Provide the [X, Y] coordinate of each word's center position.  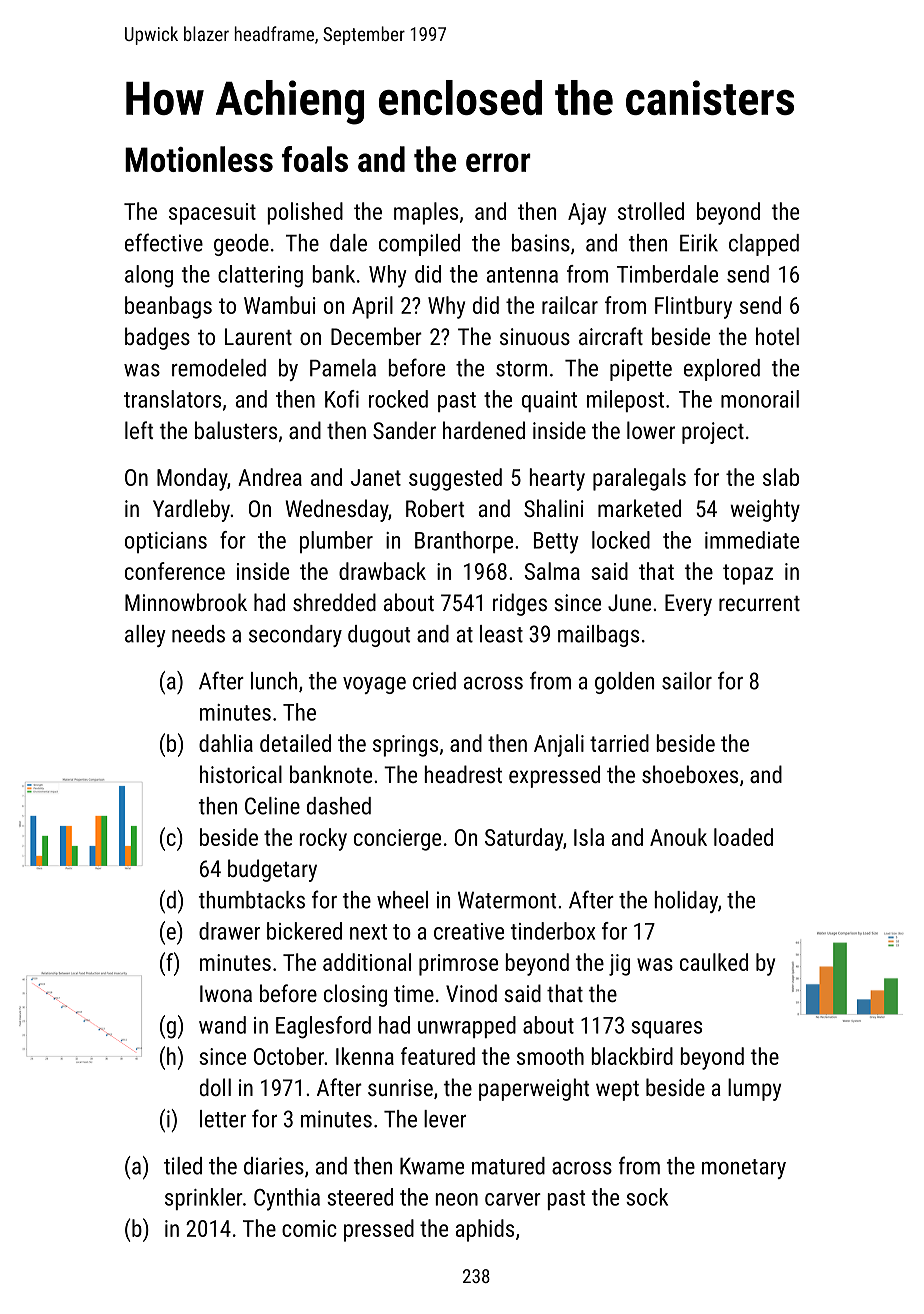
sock [647, 1197]
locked [621, 540]
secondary [295, 636]
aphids [485, 1230]
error [498, 162]
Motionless [199, 159]
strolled [651, 211]
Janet [376, 477]
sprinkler [204, 1199]
